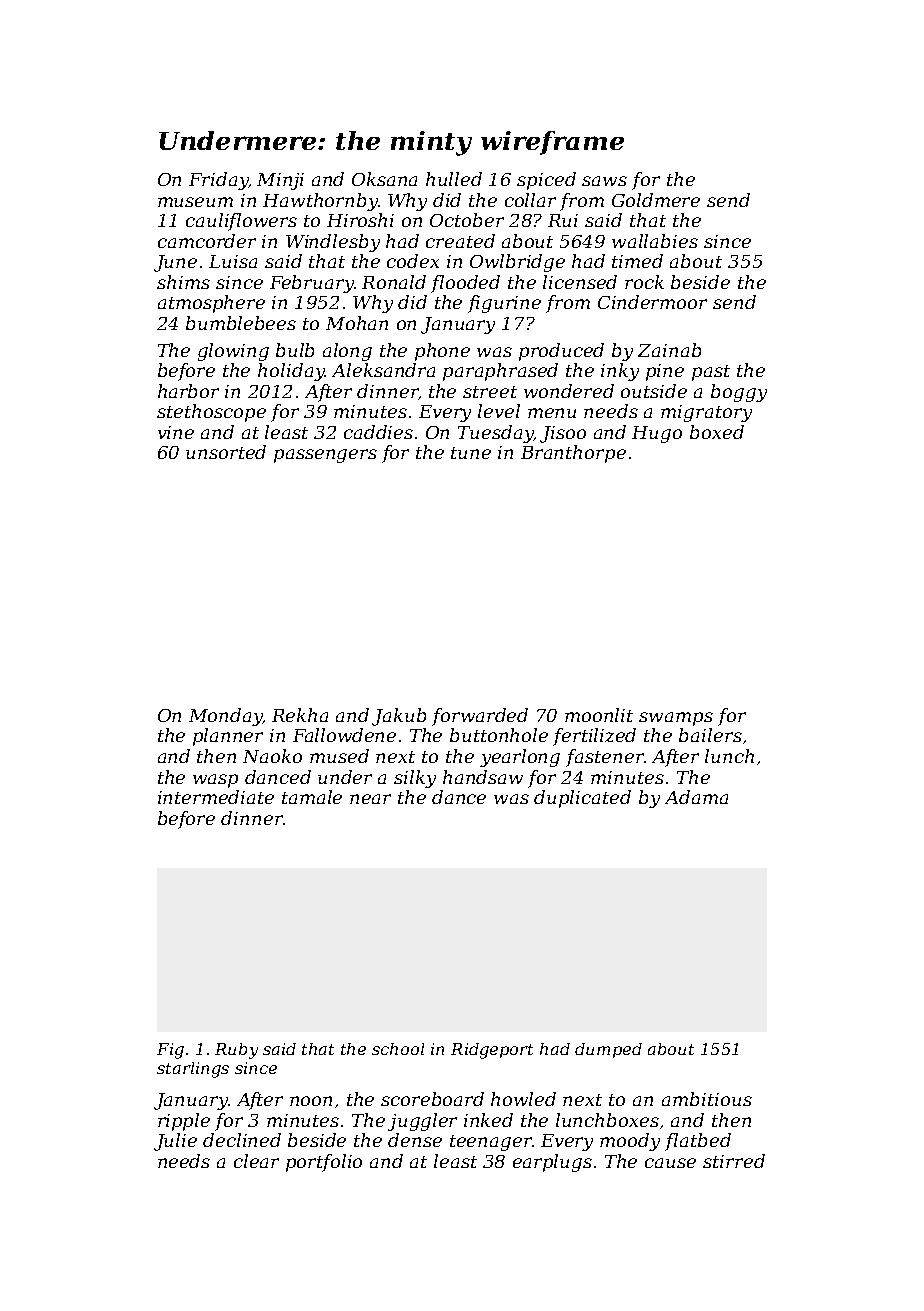  I want to click on wallabies, so click(655, 241).
